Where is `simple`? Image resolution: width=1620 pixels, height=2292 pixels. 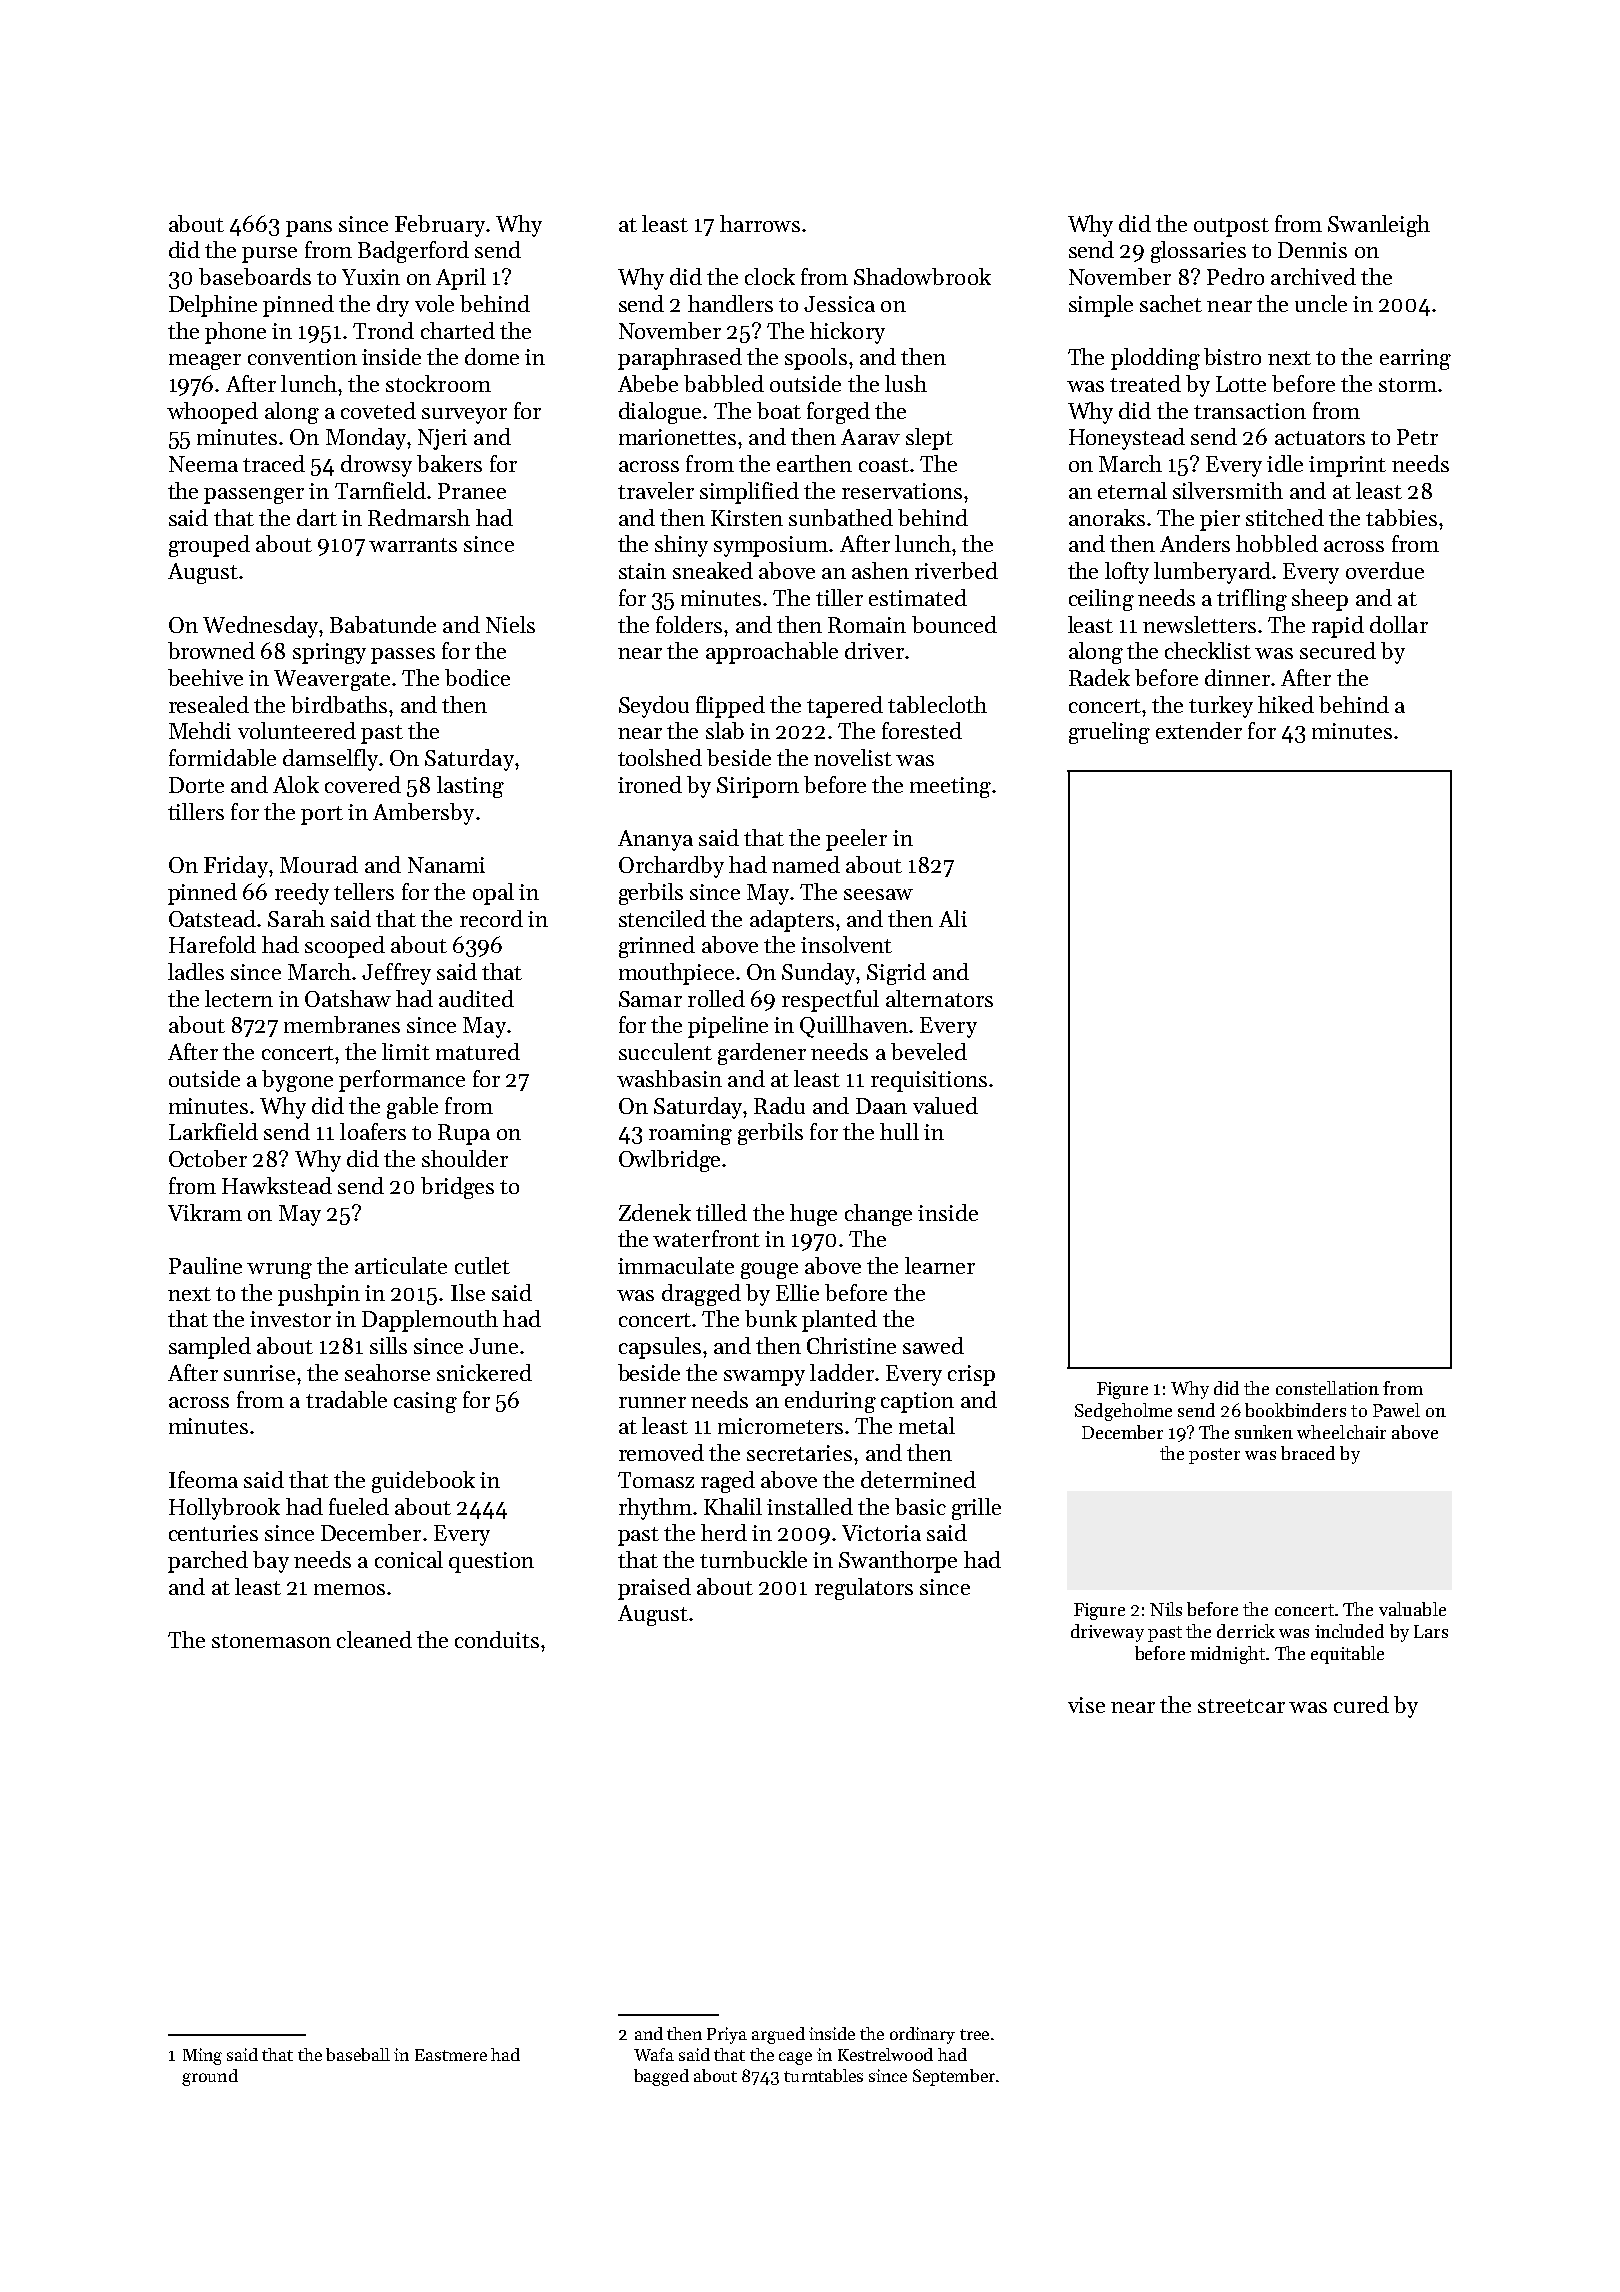
simple is located at coordinates (1101, 306).
